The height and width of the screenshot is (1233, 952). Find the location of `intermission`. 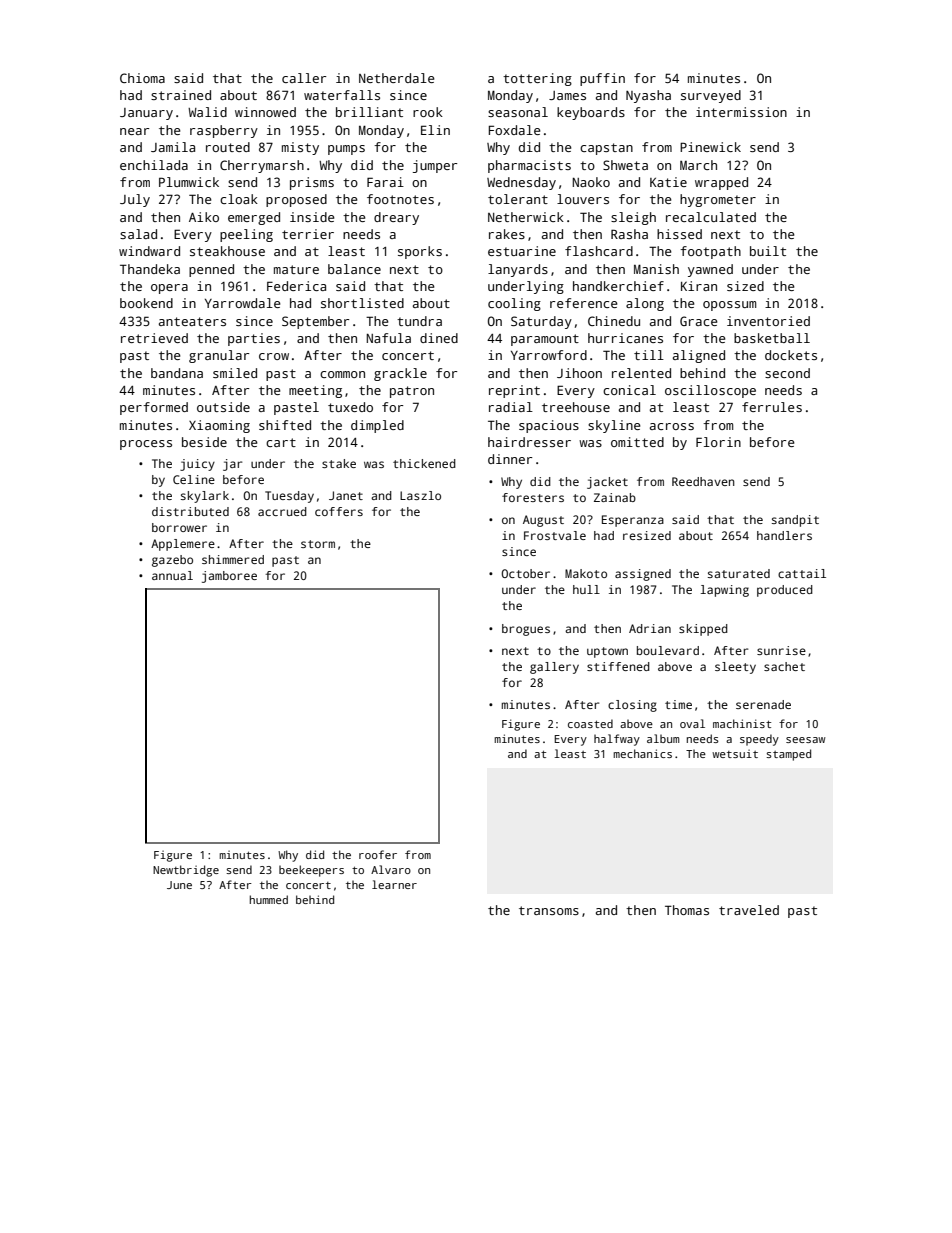

intermission is located at coordinates (741, 112).
